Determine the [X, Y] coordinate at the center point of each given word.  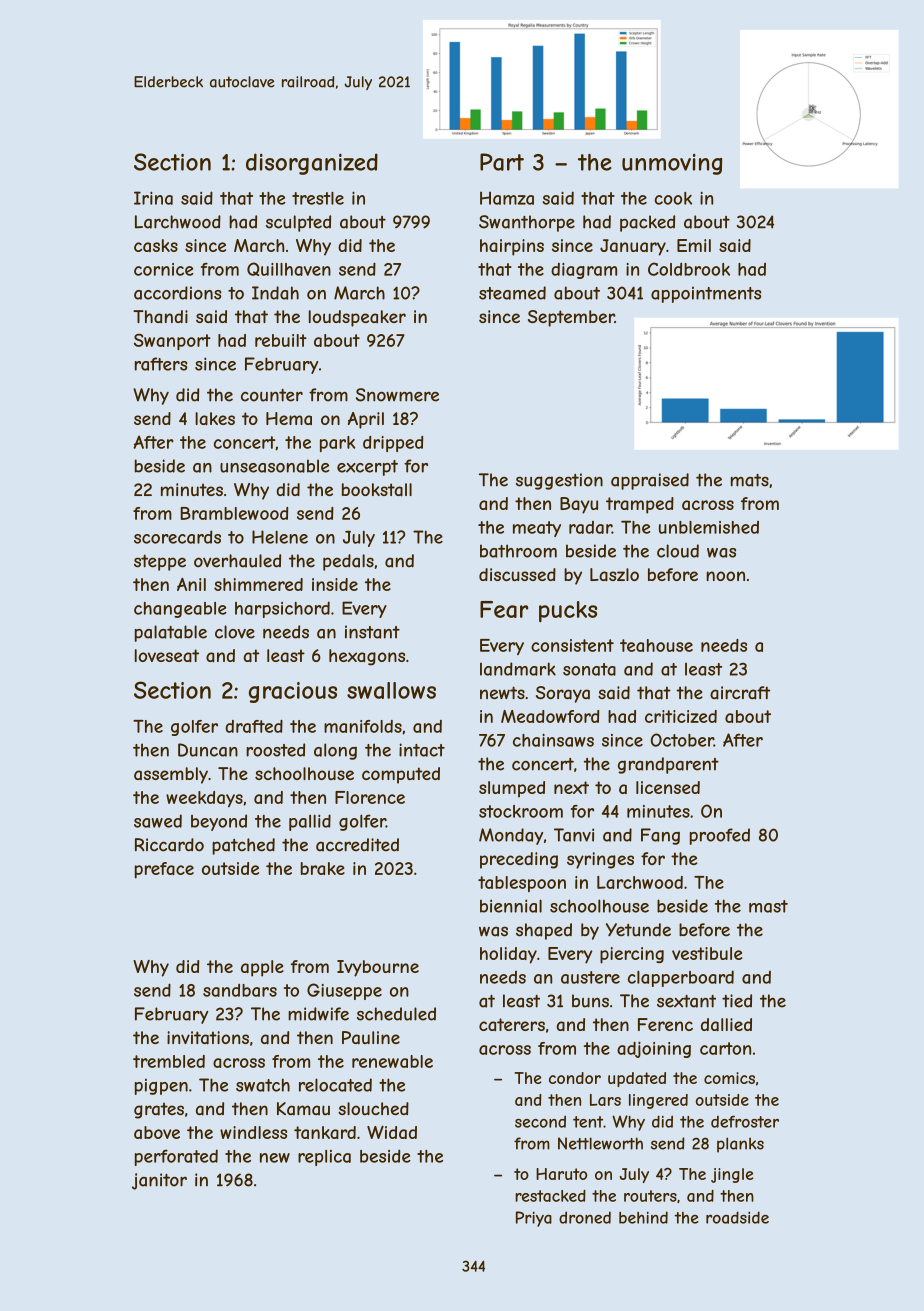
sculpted [298, 223]
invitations [208, 1038]
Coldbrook [689, 269]
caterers [512, 1024]
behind [643, 1217]
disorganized [312, 164]
